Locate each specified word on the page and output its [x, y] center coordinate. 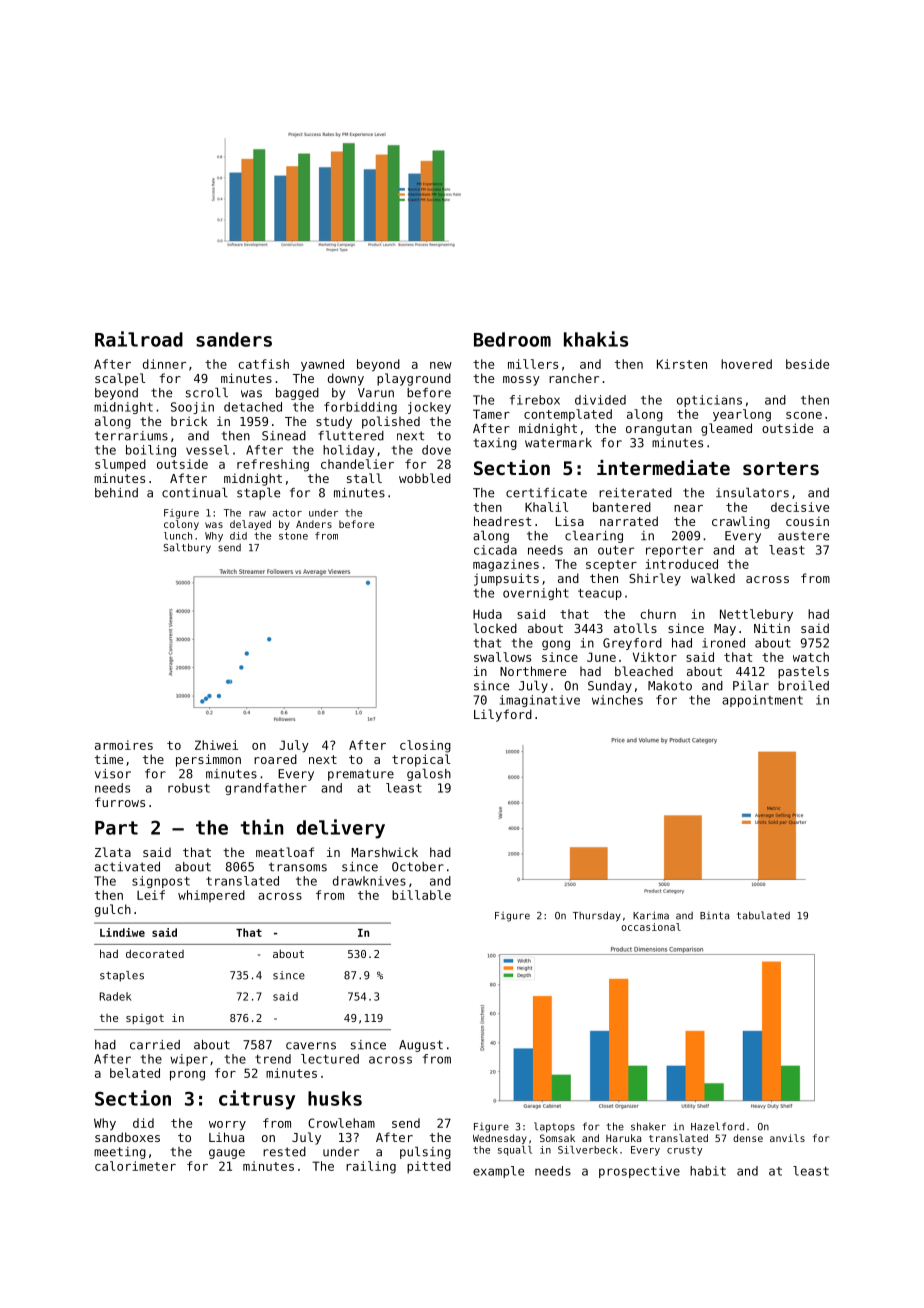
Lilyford [503, 715]
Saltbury [187, 548]
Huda [487, 614]
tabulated [763, 915]
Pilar [751, 685]
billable [421, 895]
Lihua [226, 1137]
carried [155, 1045]
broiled [803, 685]
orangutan [659, 430]
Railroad [139, 339]
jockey [429, 408]
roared [275, 759]
